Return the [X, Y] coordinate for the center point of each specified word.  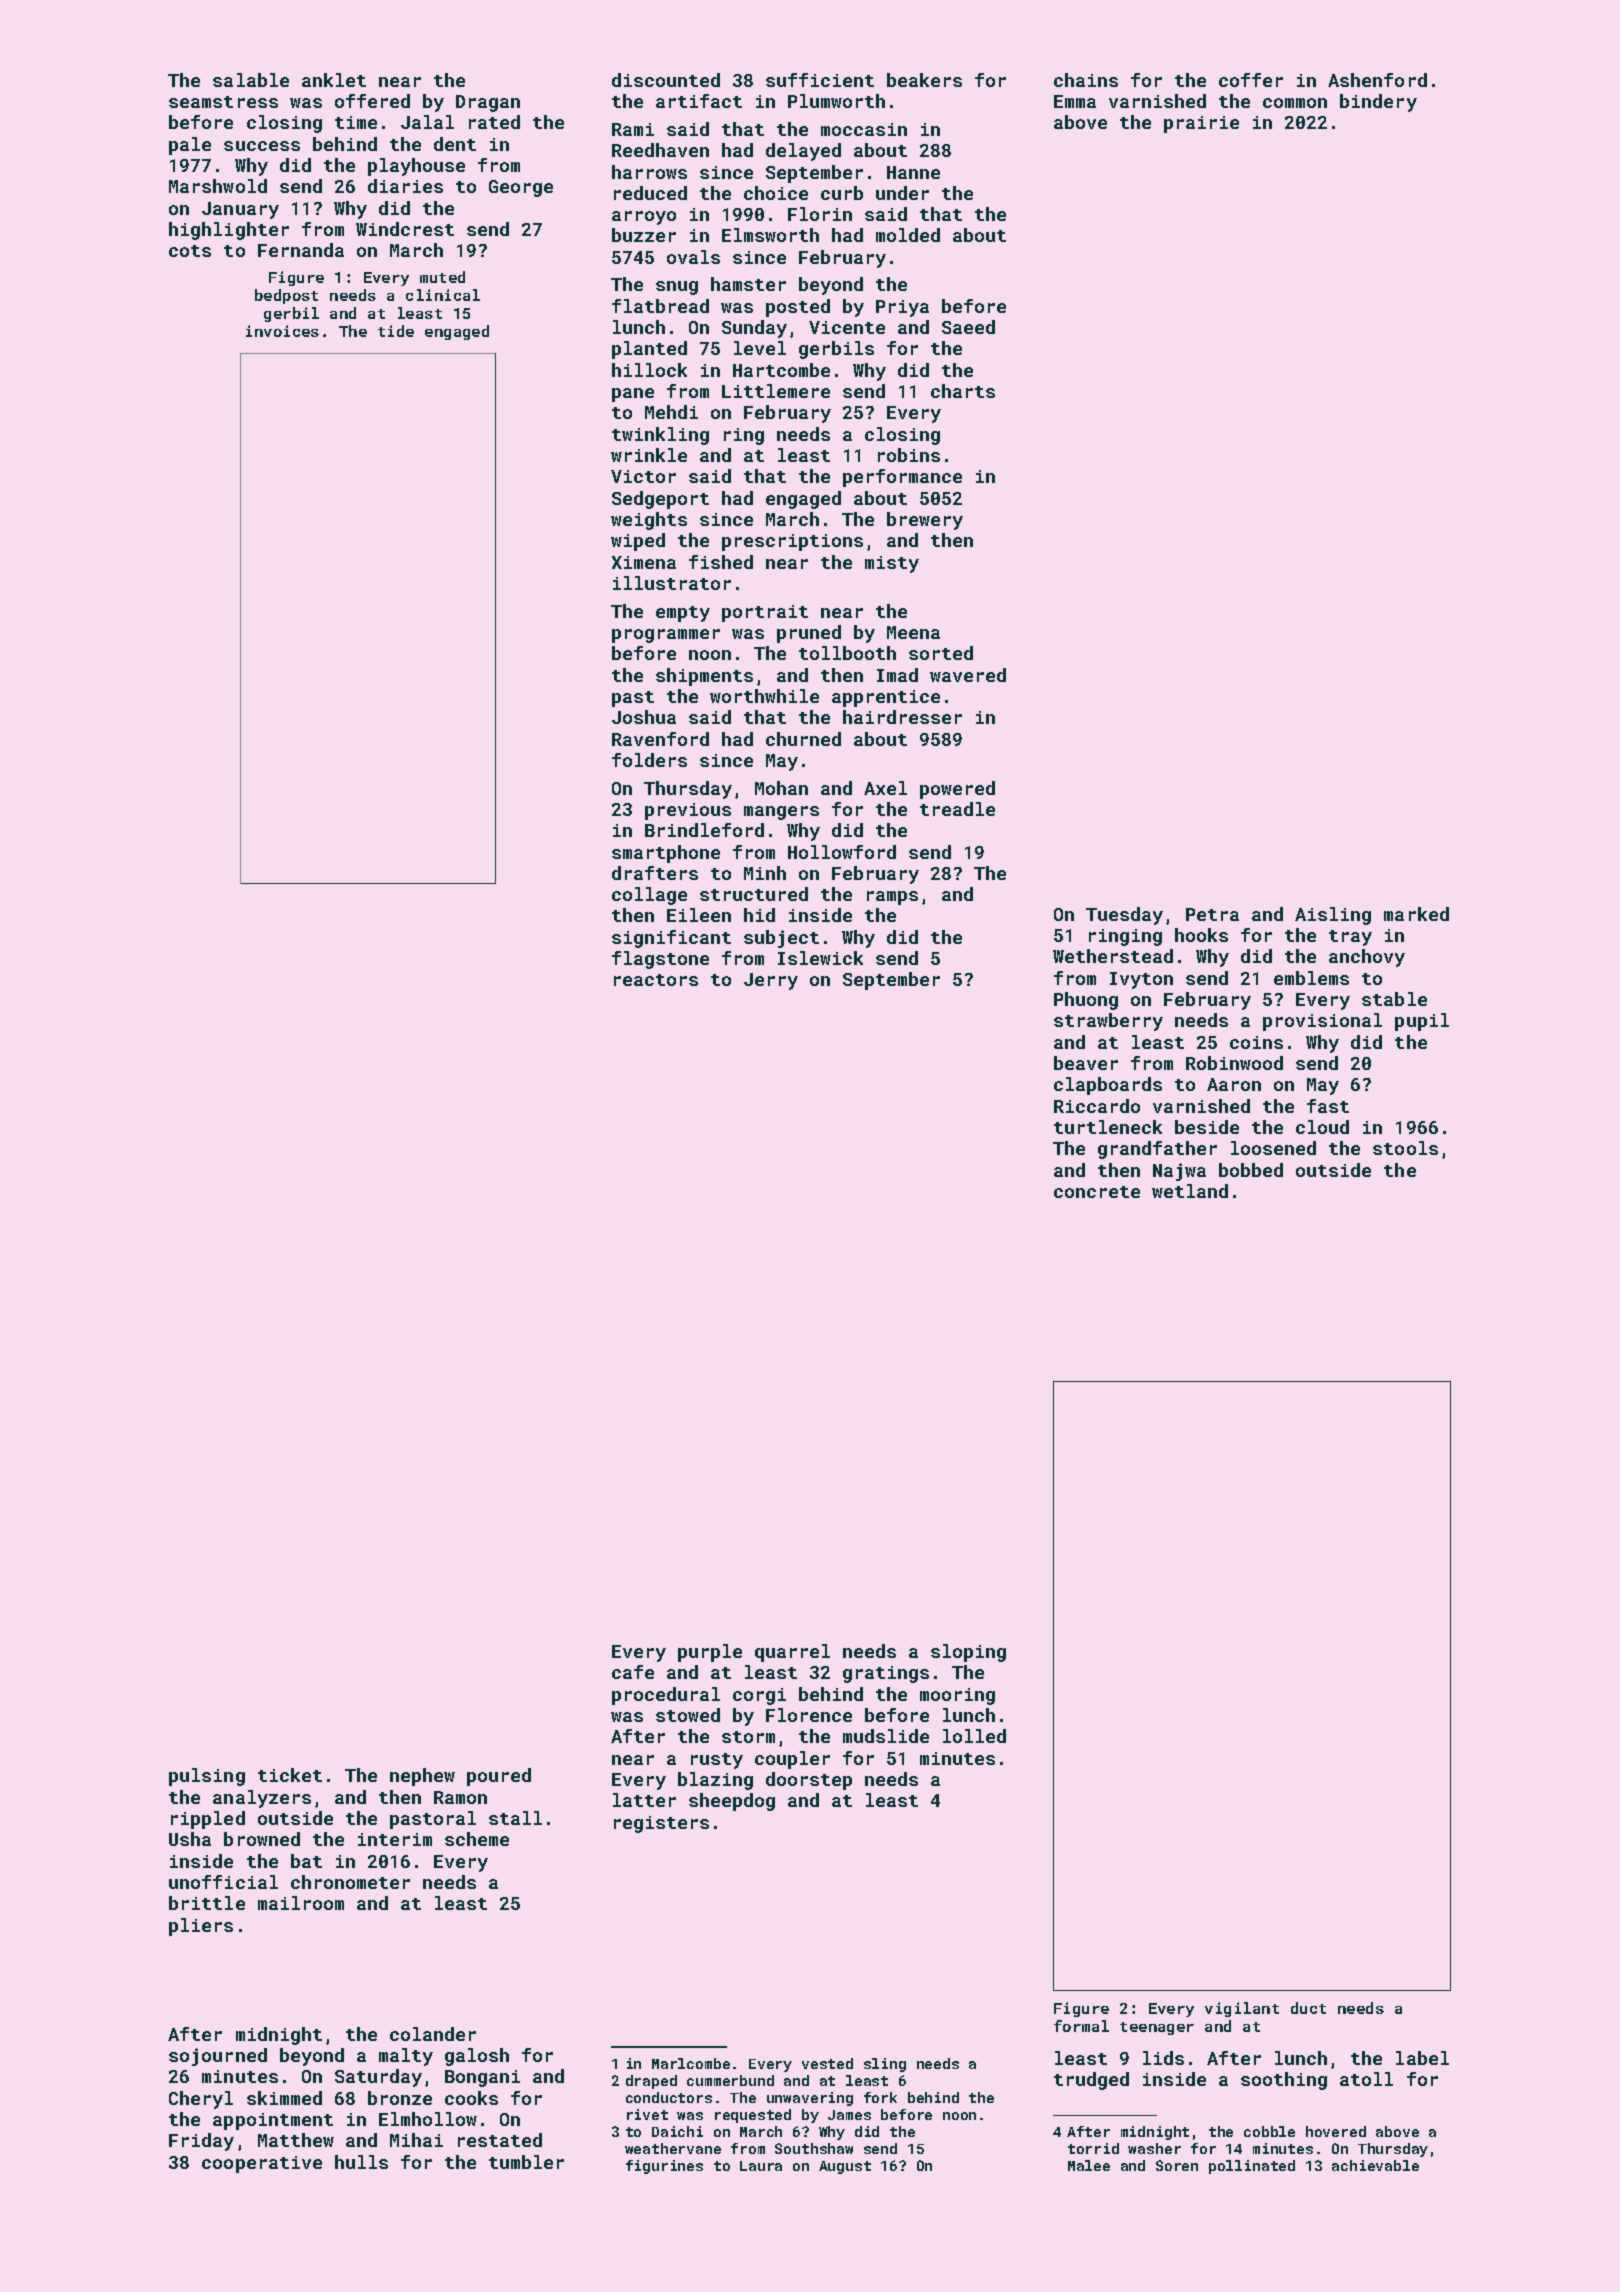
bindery [1378, 103]
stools [1405, 1148]
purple [710, 1653]
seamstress [223, 102]
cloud [1322, 1127]
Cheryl [201, 2100]
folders [649, 760]
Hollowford [842, 852]
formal [1081, 2026]
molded [908, 235]
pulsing [207, 1777]
